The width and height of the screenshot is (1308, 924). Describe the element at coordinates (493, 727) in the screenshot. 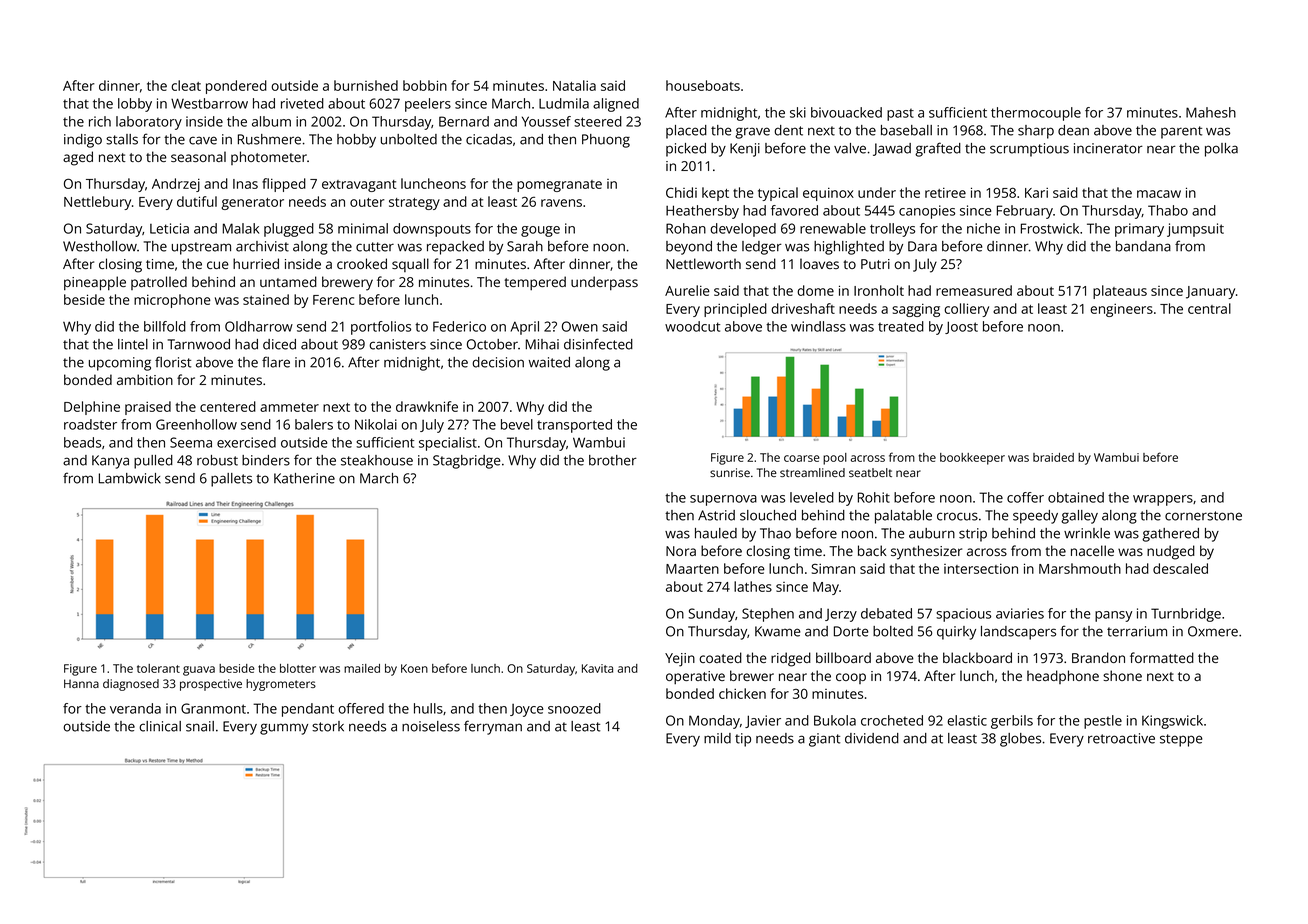

I see `ferryman` at that location.
